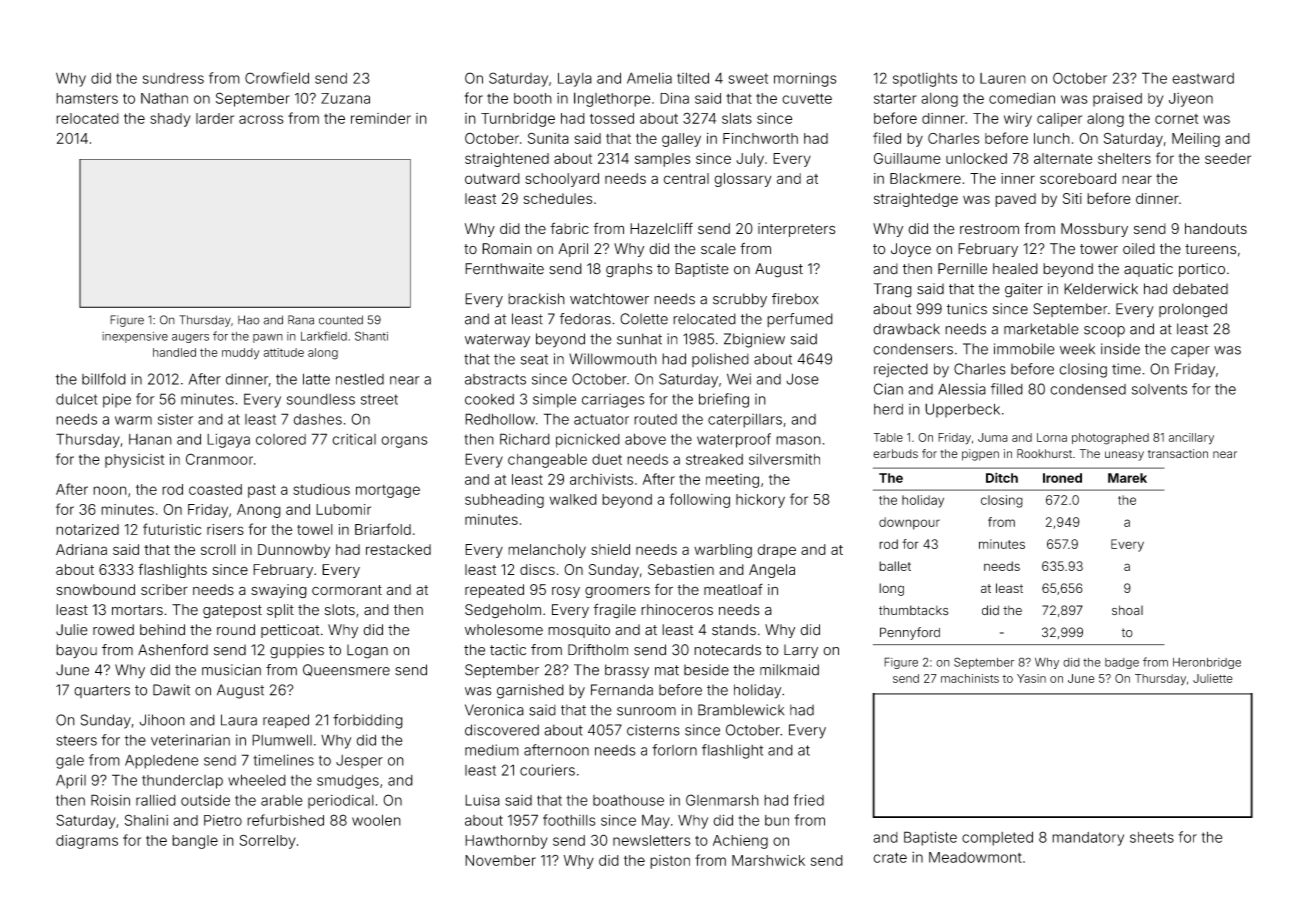 This image has height=924, width=1308. I want to click on Layla, so click(575, 80).
